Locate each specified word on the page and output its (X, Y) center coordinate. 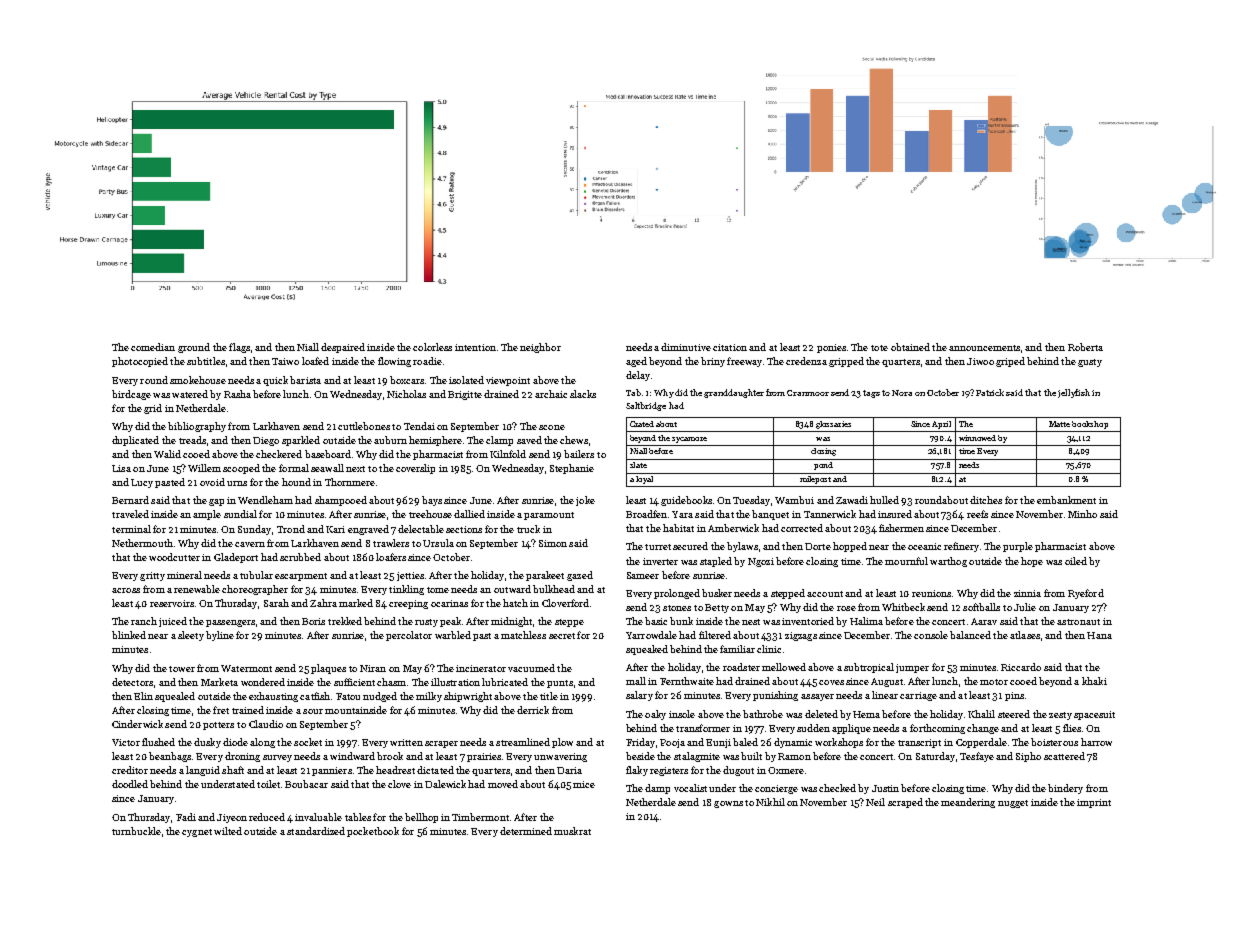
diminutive (686, 347)
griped (1010, 362)
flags (239, 348)
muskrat (572, 831)
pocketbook (373, 832)
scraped (905, 803)
